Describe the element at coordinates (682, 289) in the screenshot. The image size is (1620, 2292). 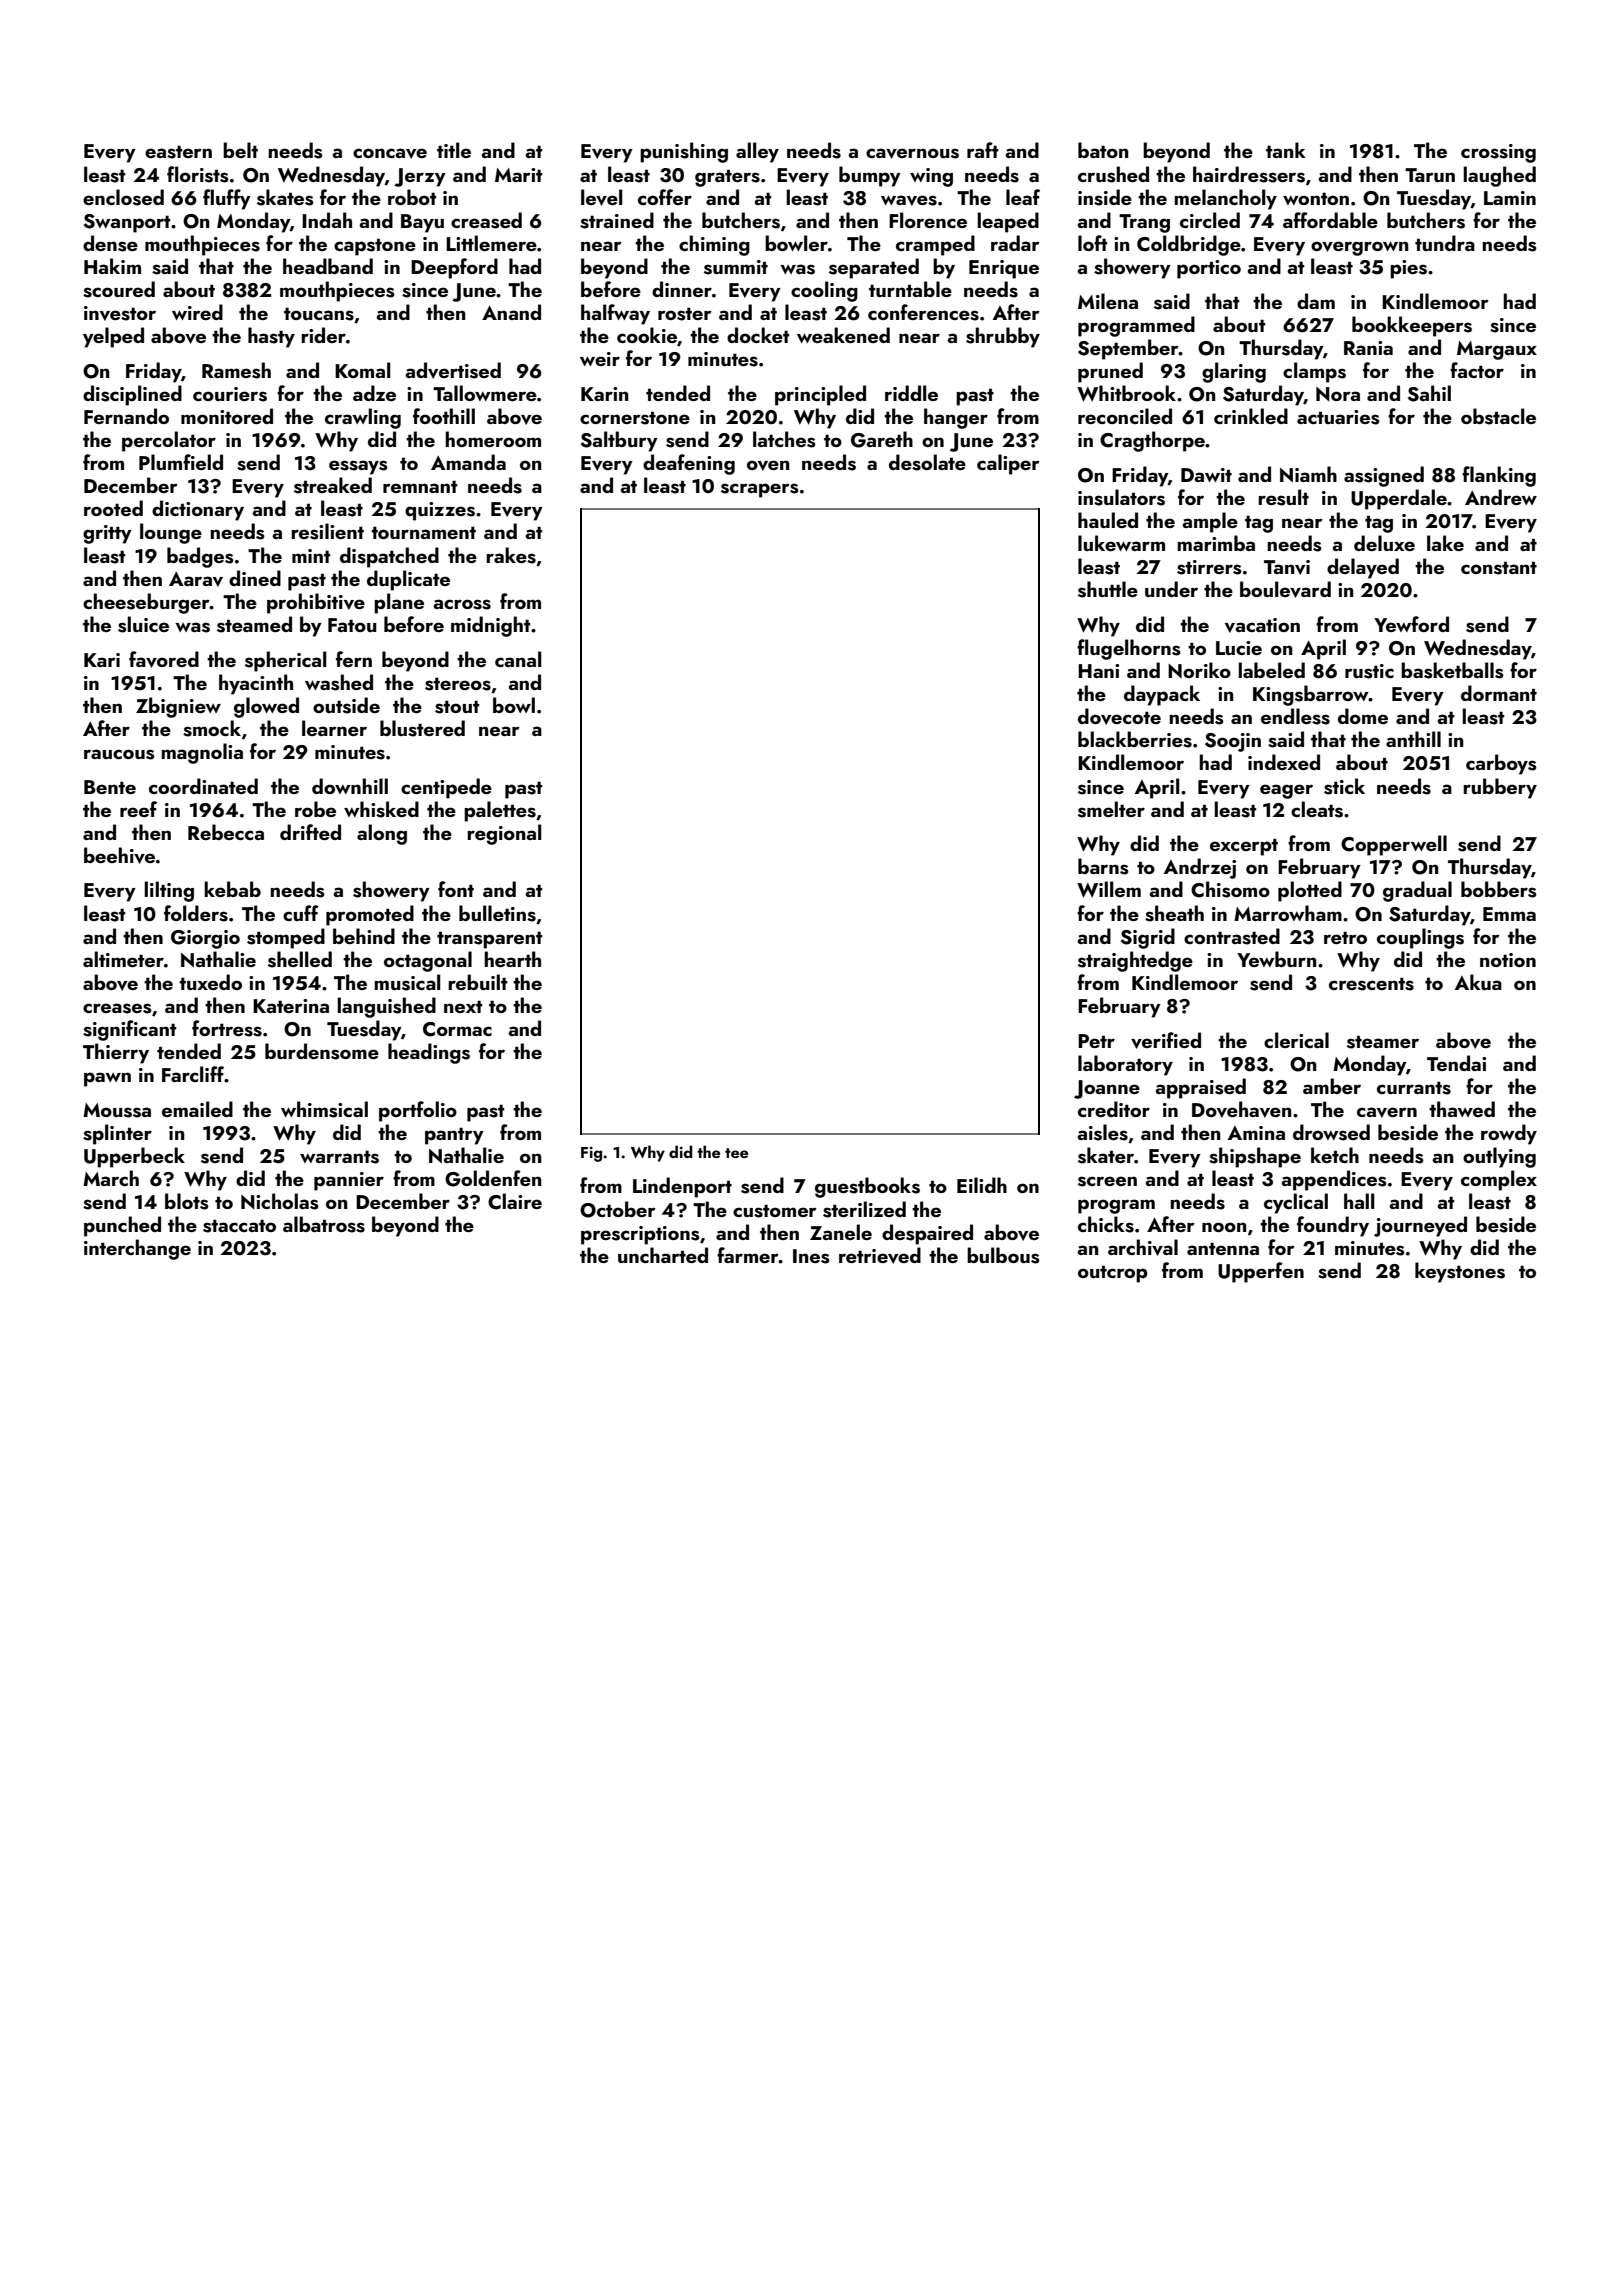
I see `dinner` at that location.
